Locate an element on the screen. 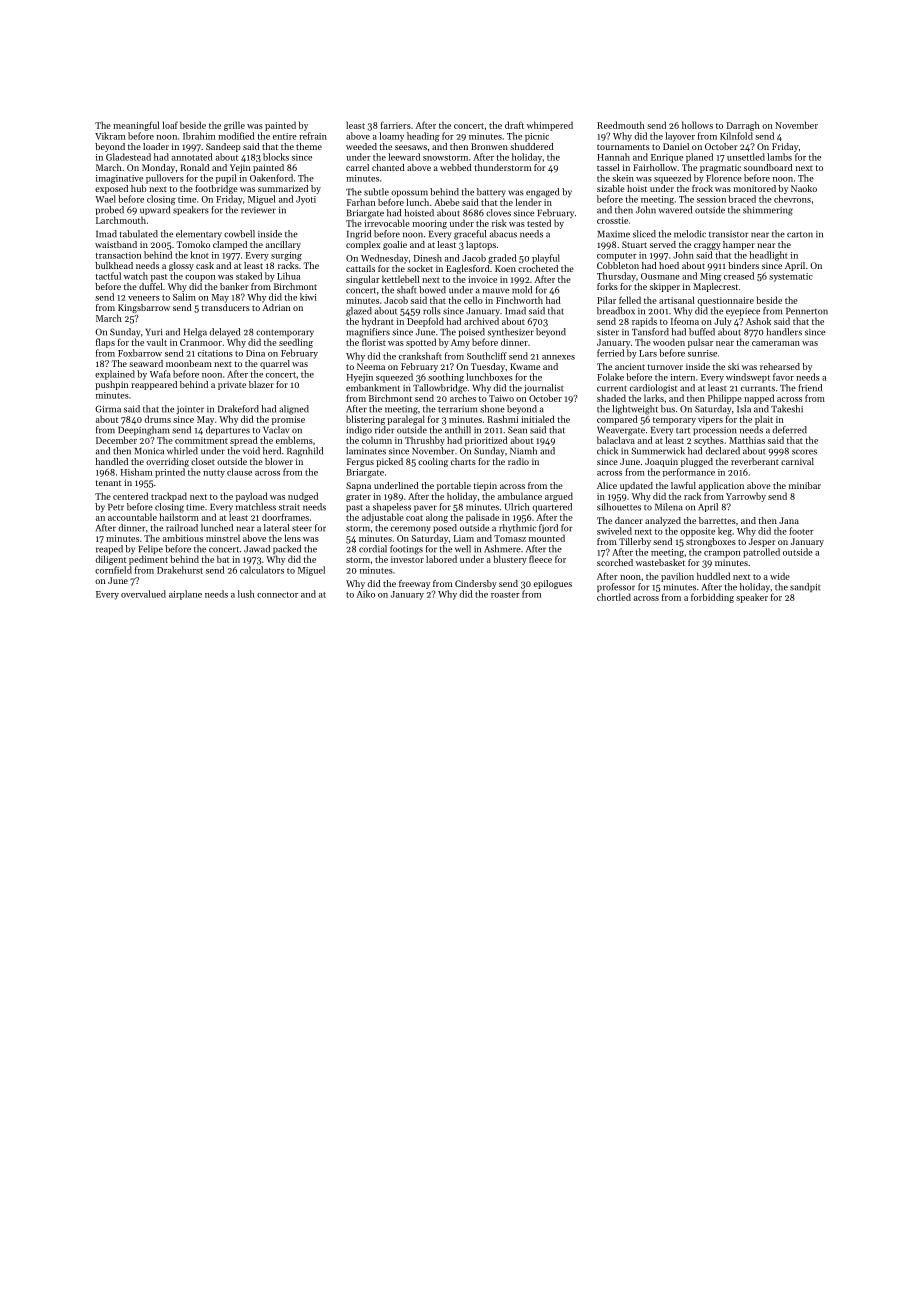 The width and height of the screenshot is (924, 1308). carton is located at coordinates (800, 235).
